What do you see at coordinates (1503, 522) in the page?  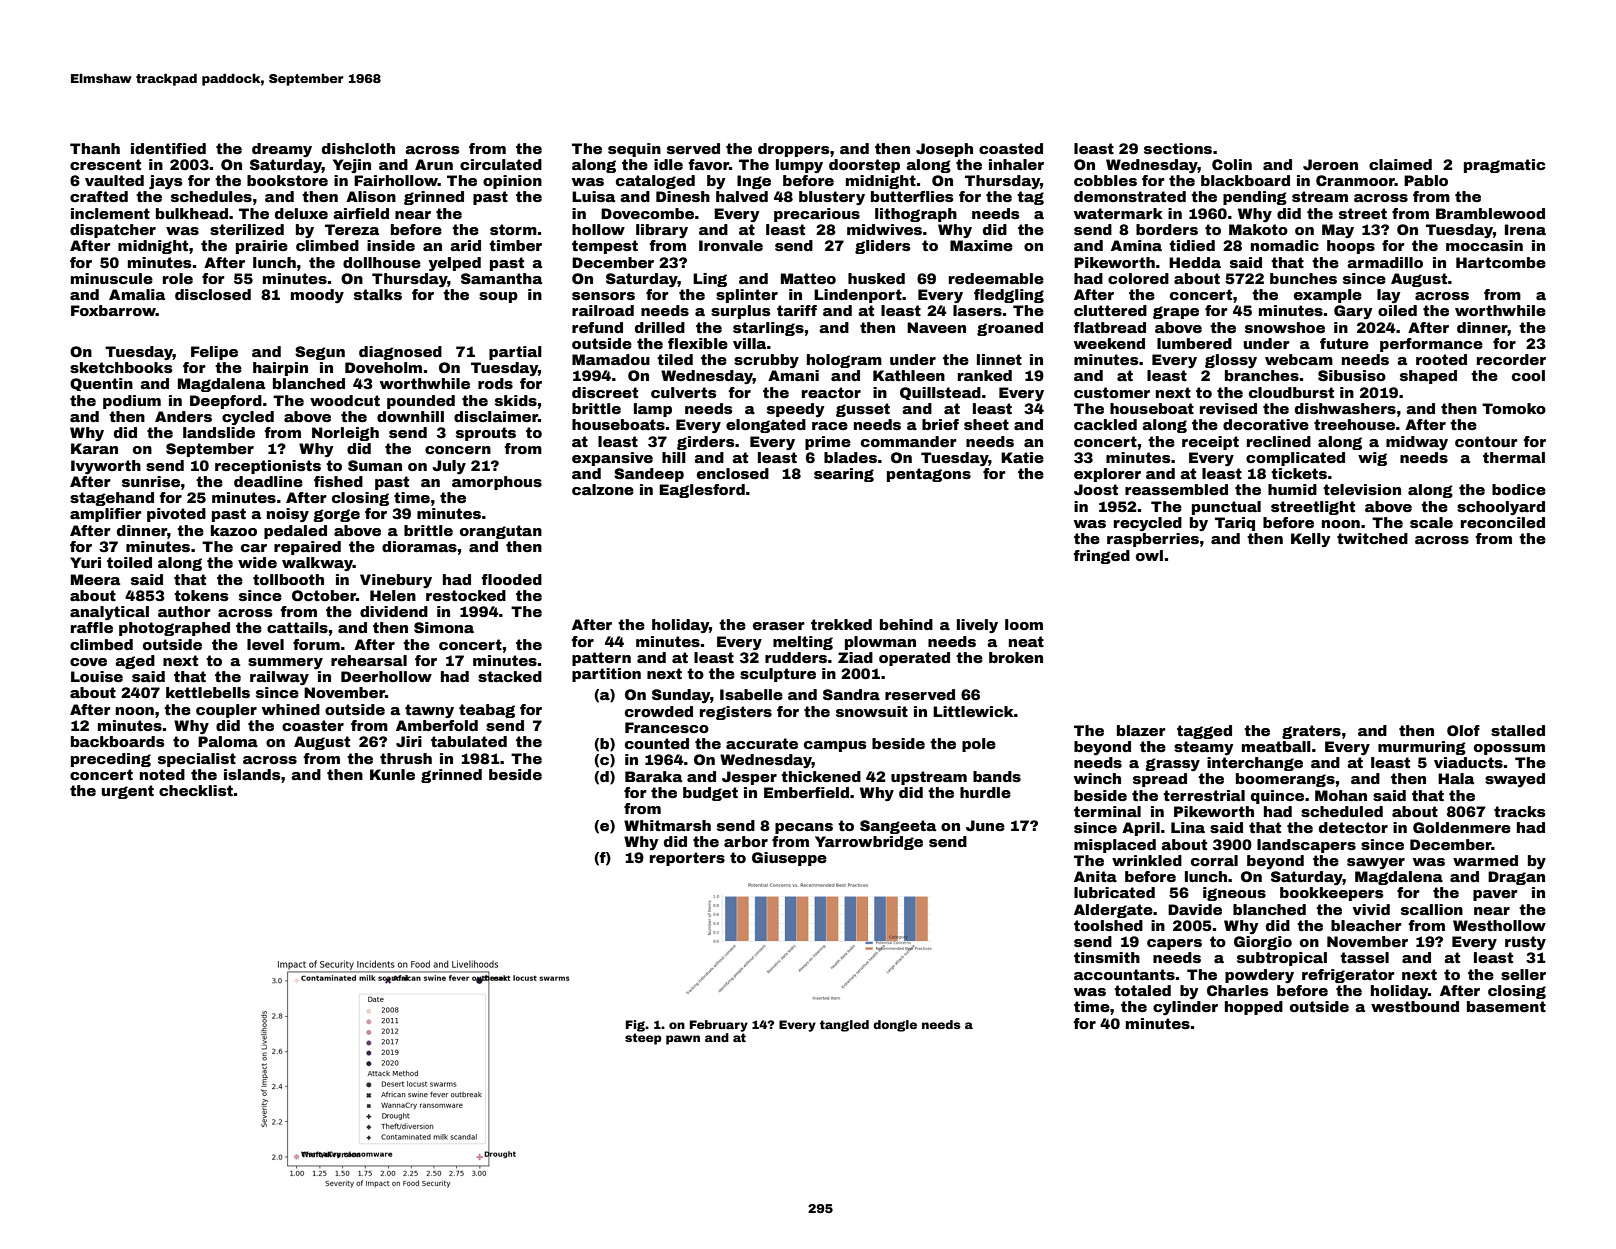 I see `reconciled` at bounding box center [1503, 522].
